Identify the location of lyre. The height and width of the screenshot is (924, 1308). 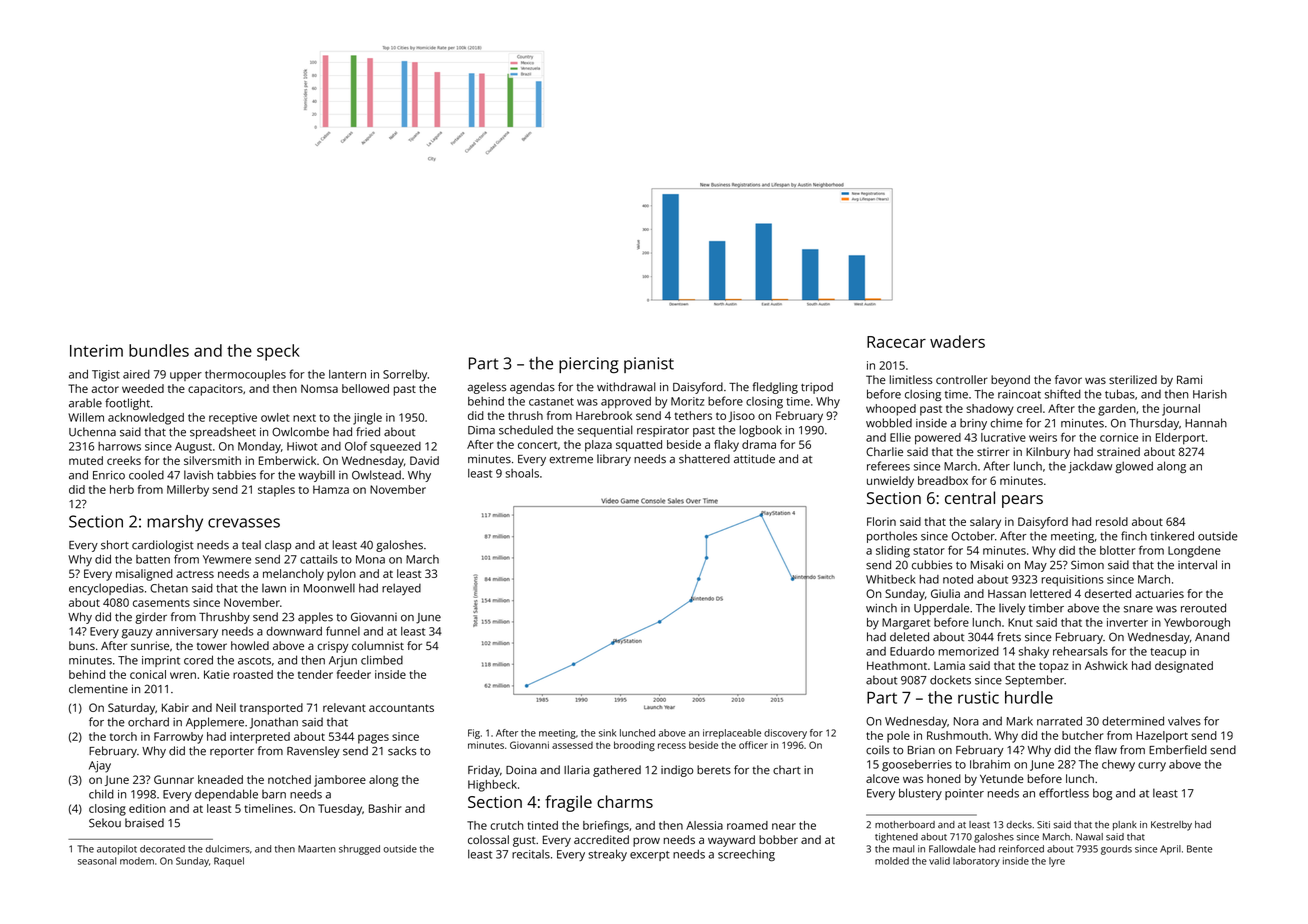
(1057, 862).
